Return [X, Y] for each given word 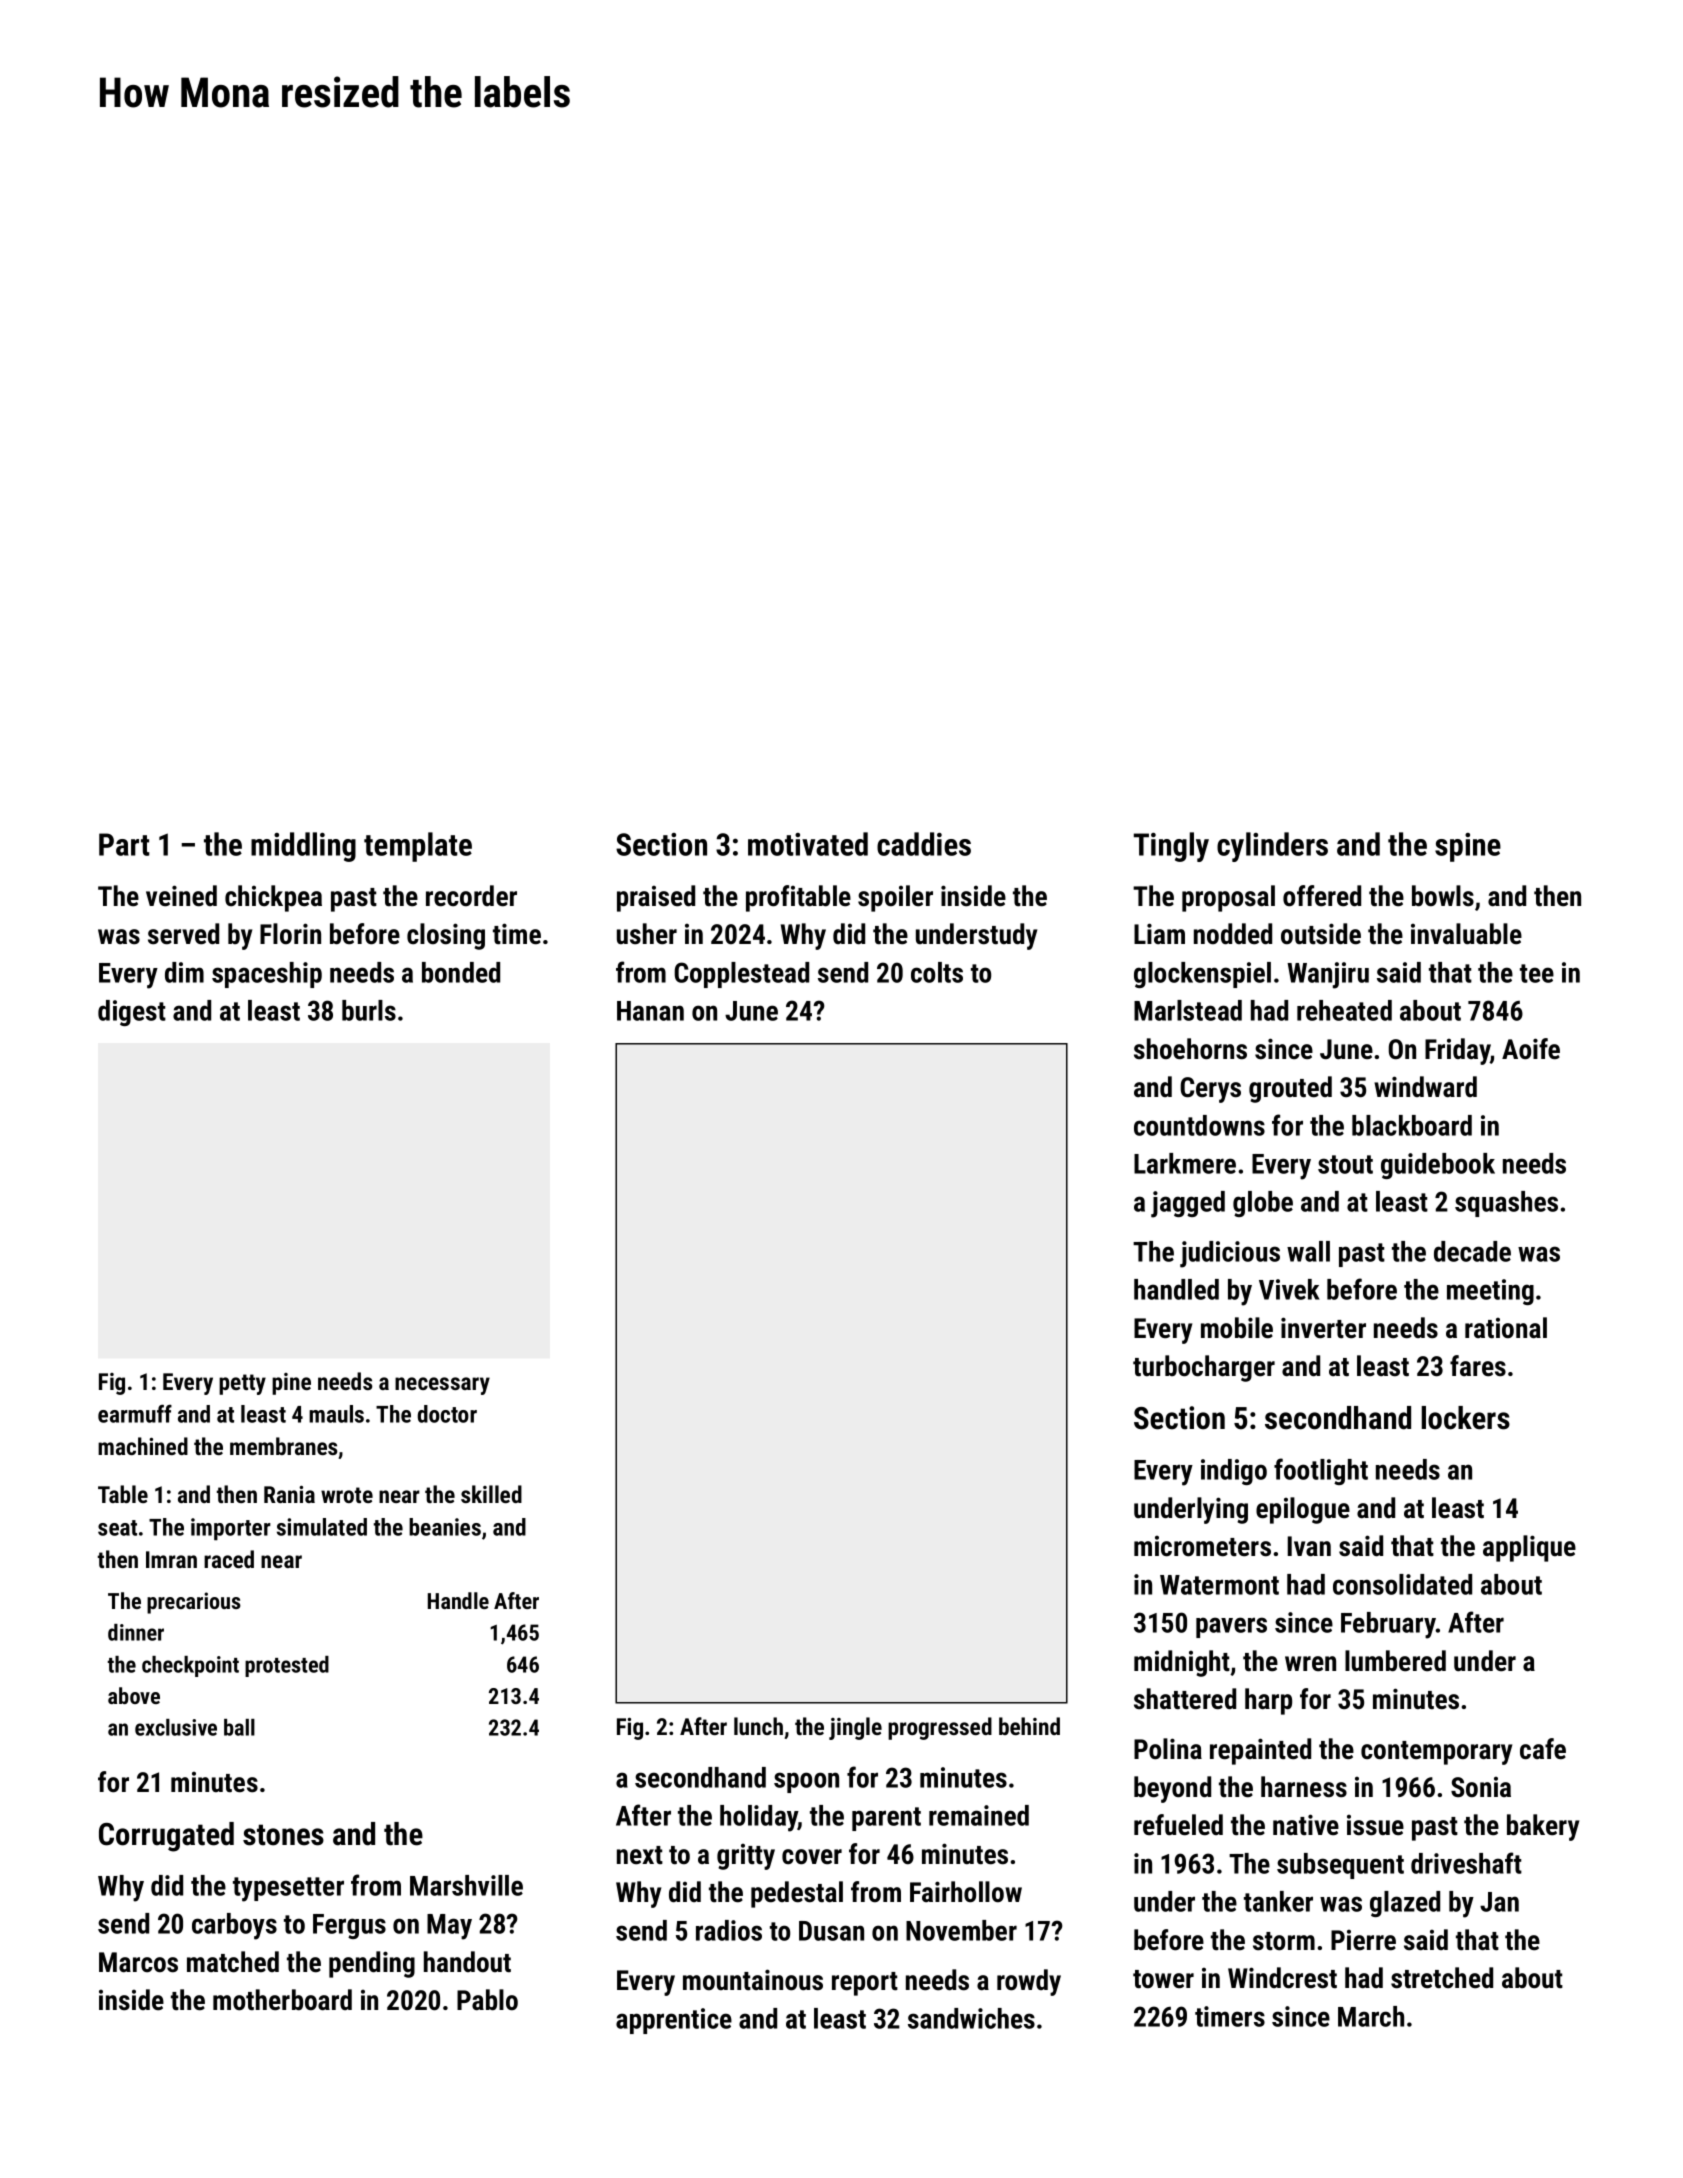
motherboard [282, 2000]
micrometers [1202, 1546]
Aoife [1531, 1049]
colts [937, 972]
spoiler [895, 898]
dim [184, 972]
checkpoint [190, 1666]
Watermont [1219, 1585]
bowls [1443, 896]
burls [369, 1010]
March [1371, 2016]
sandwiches [971, 2018]
